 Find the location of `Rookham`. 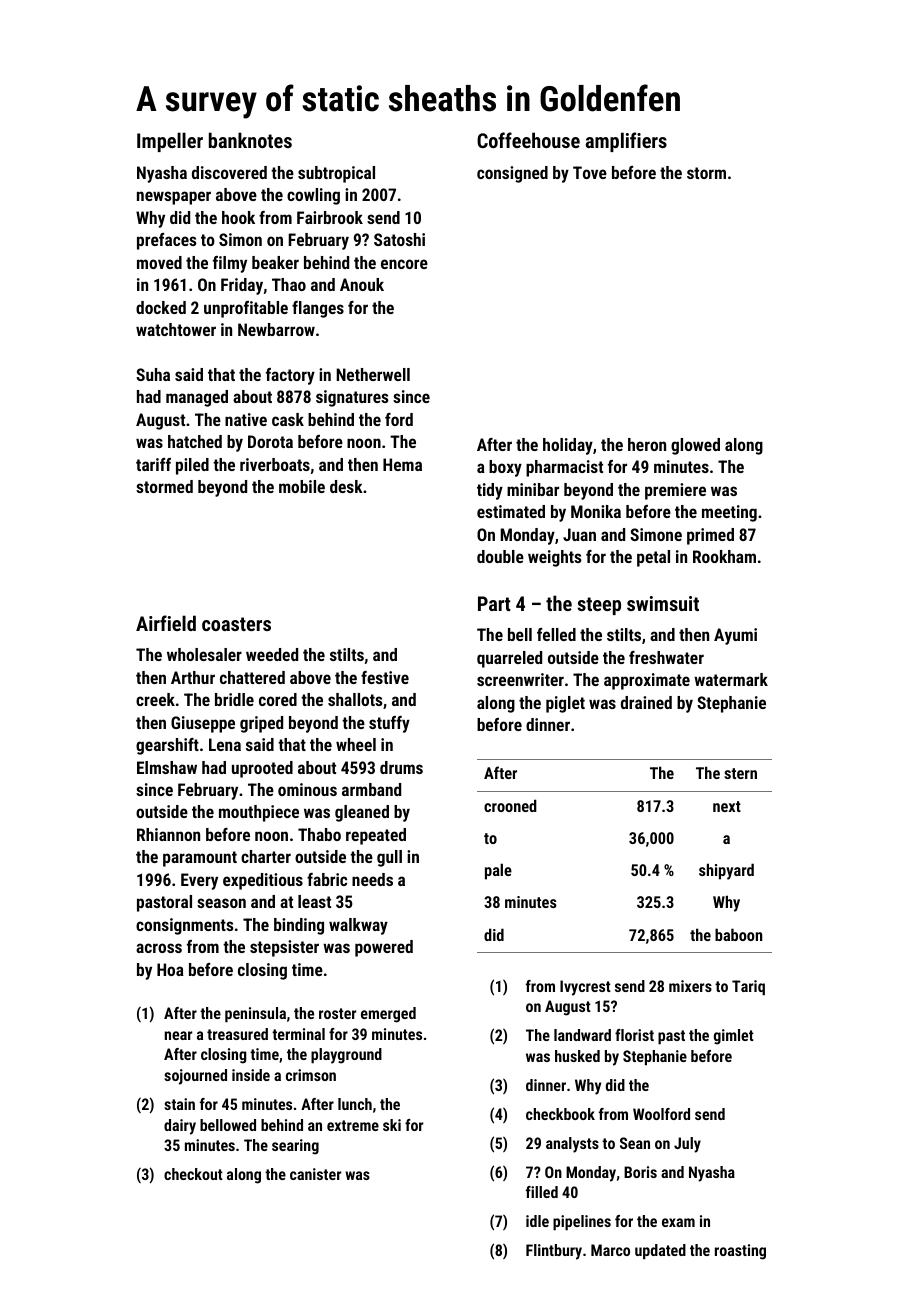

Rookham is located at coordinates (724, 556).
